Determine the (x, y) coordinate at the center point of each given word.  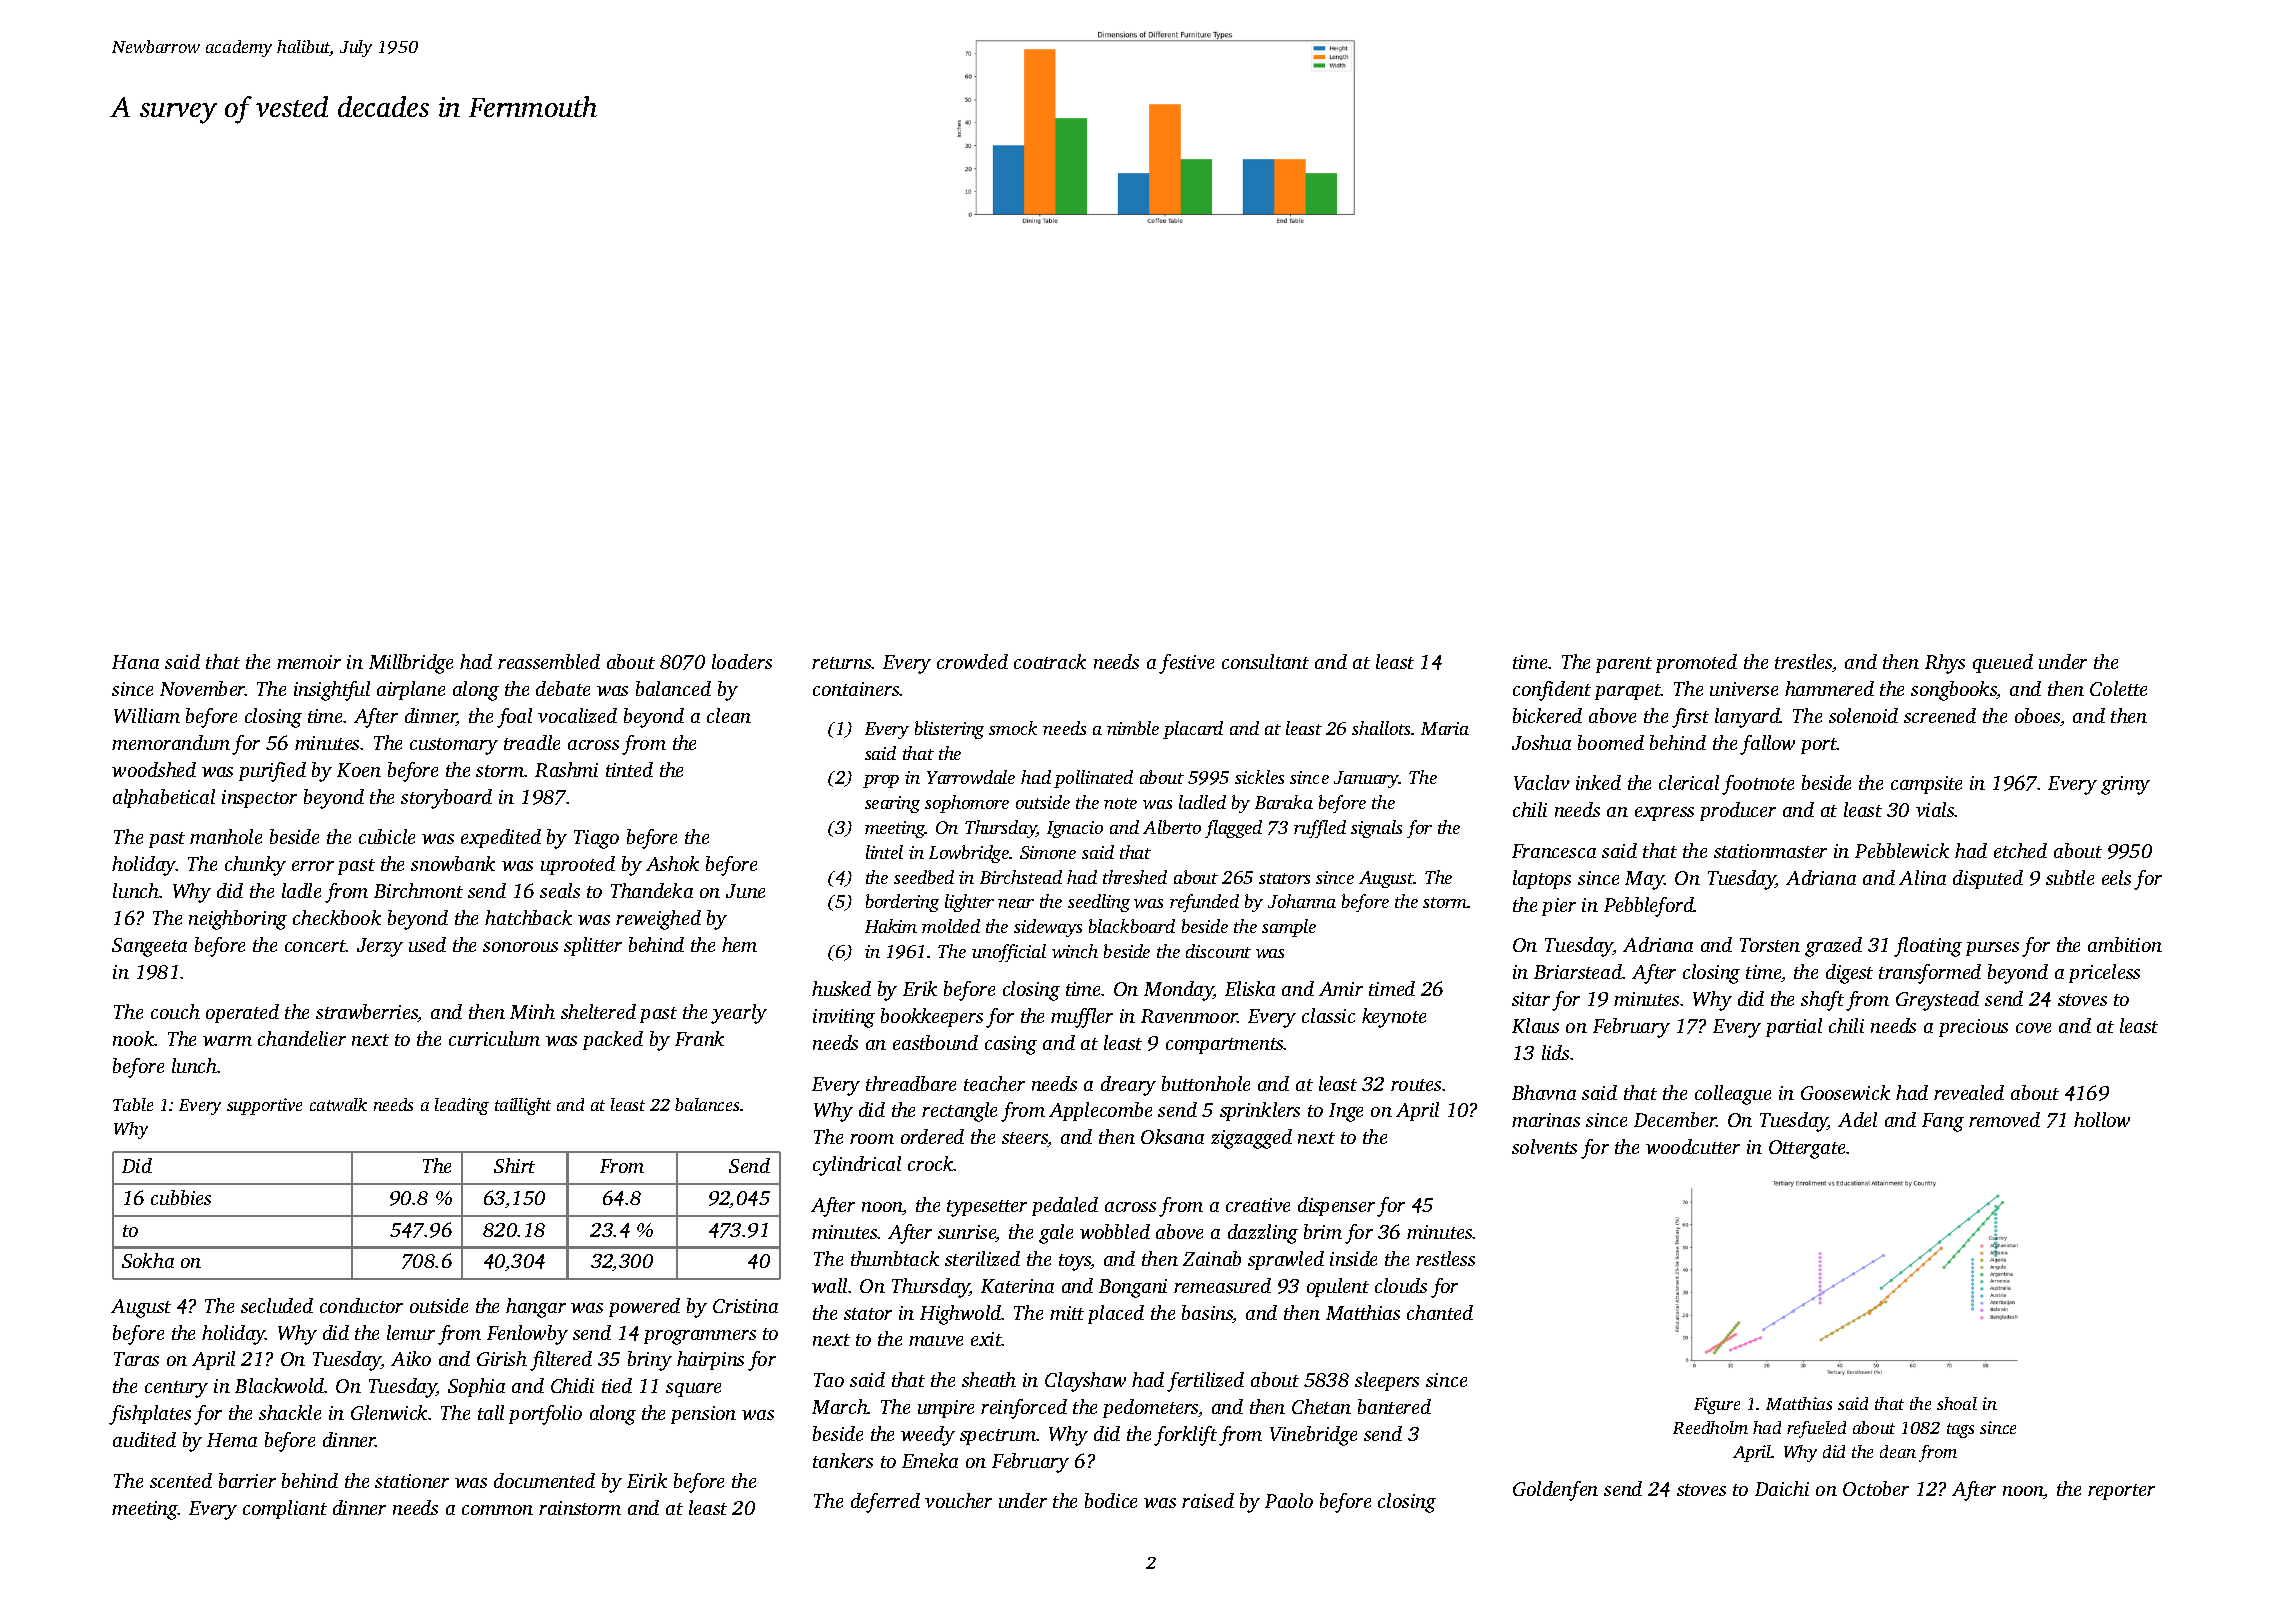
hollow (2102, 1119)
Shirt (514, 1165)
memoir (309, 662)
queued (2003, 663)
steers (1025, 1139)
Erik (920, 988)
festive (1186, 664)
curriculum (494, 1038)
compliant (285, 1509)
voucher (958, 1500)
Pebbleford (1649, 907)
